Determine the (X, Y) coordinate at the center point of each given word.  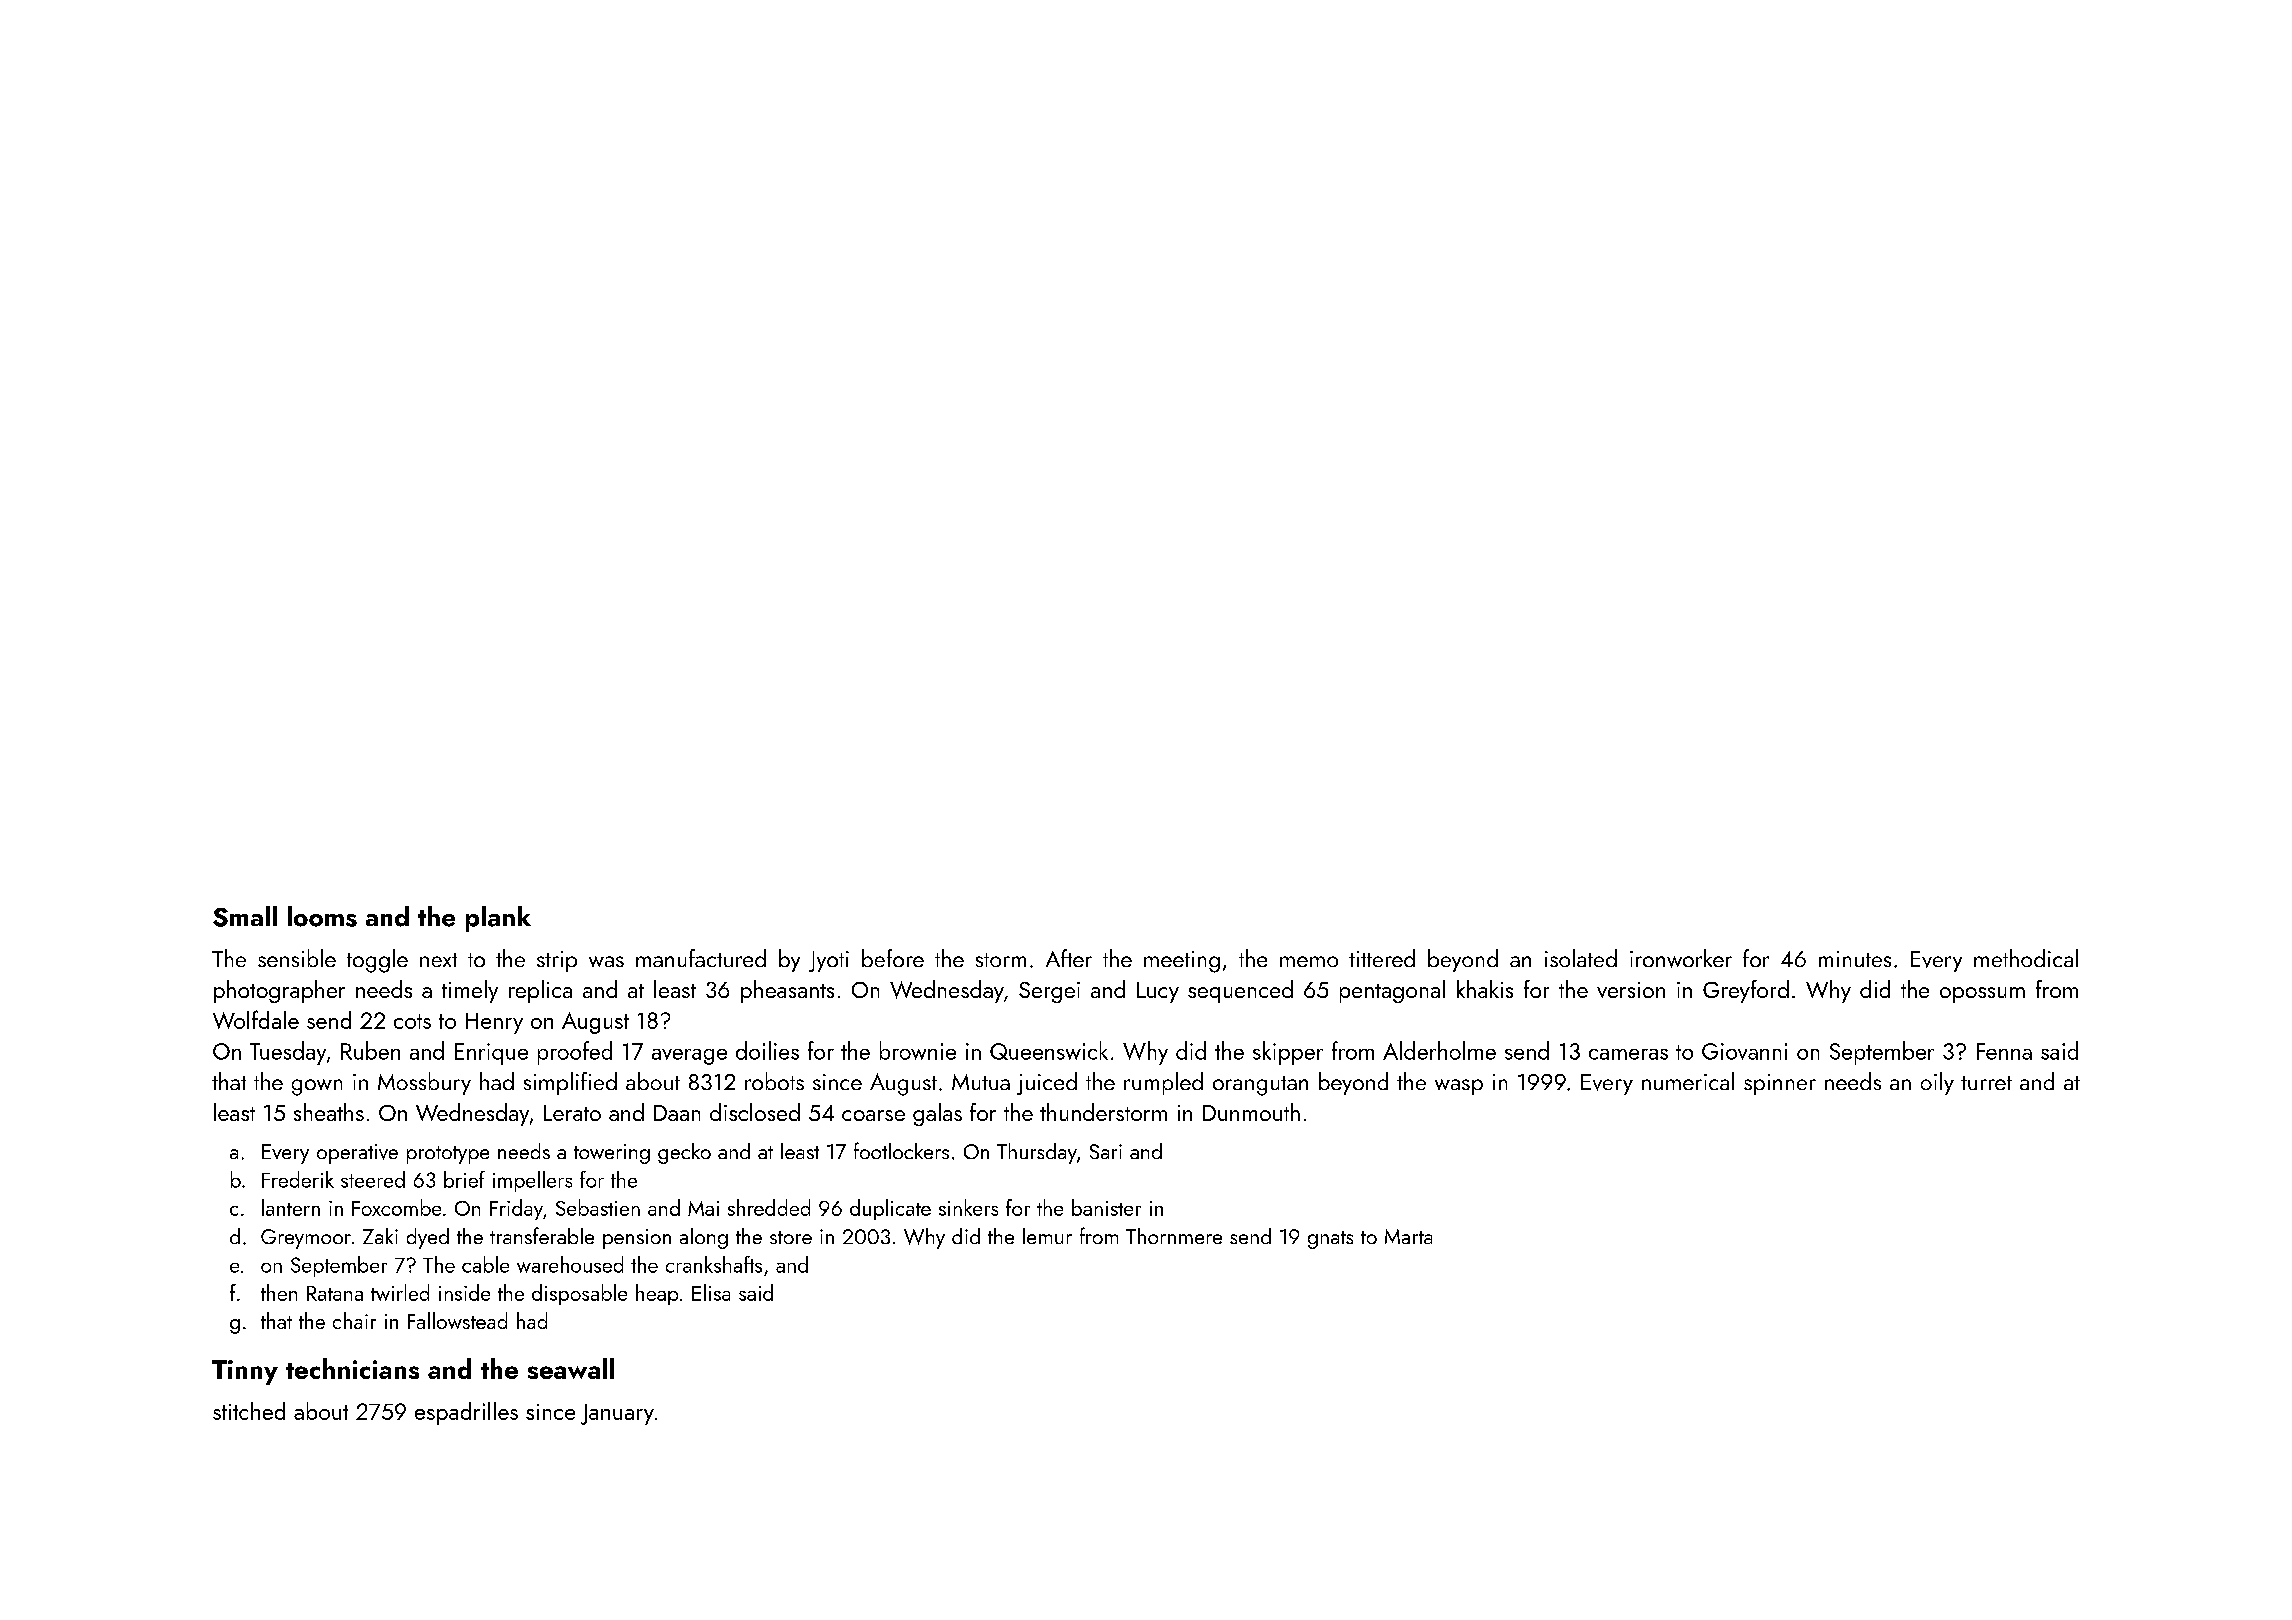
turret (1986, 1083)
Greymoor (306, 1239)
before (893, 958)
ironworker (1681, 958)
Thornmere (1174, 1236)
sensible (297, 958)
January (617, 1414)
